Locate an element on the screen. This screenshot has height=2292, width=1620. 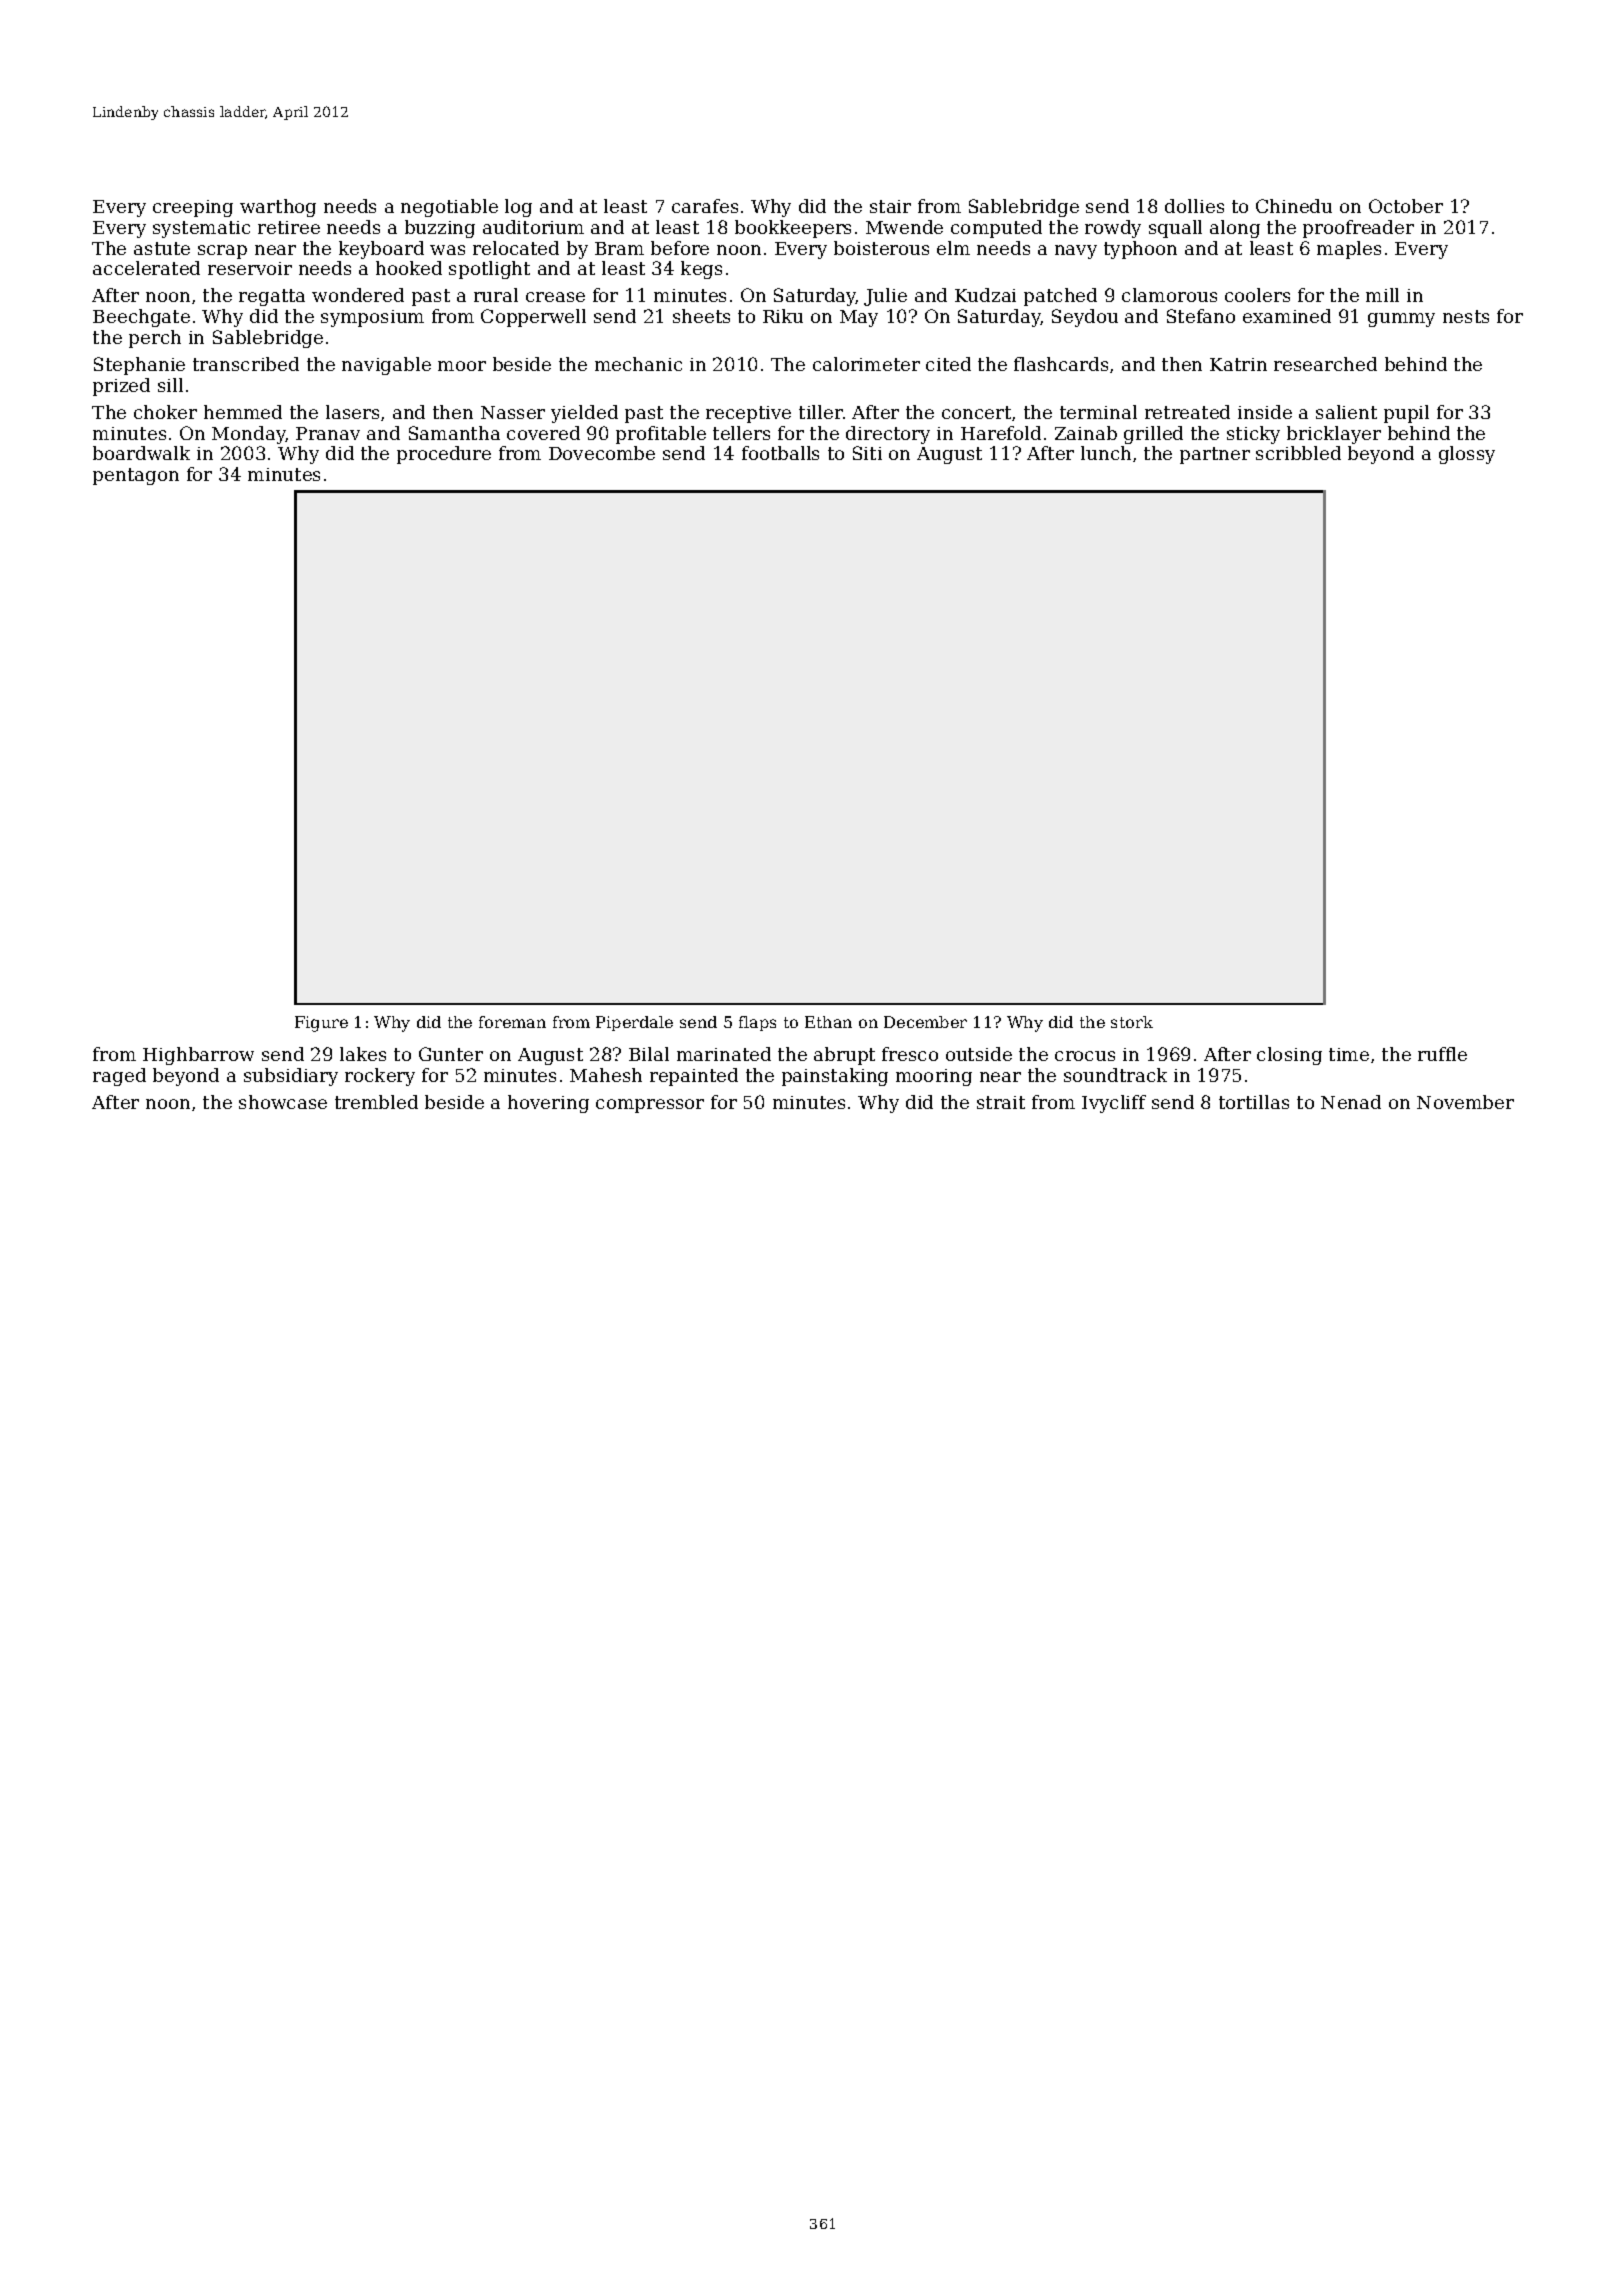
Ethan is located at coordinates (828, 1022).
